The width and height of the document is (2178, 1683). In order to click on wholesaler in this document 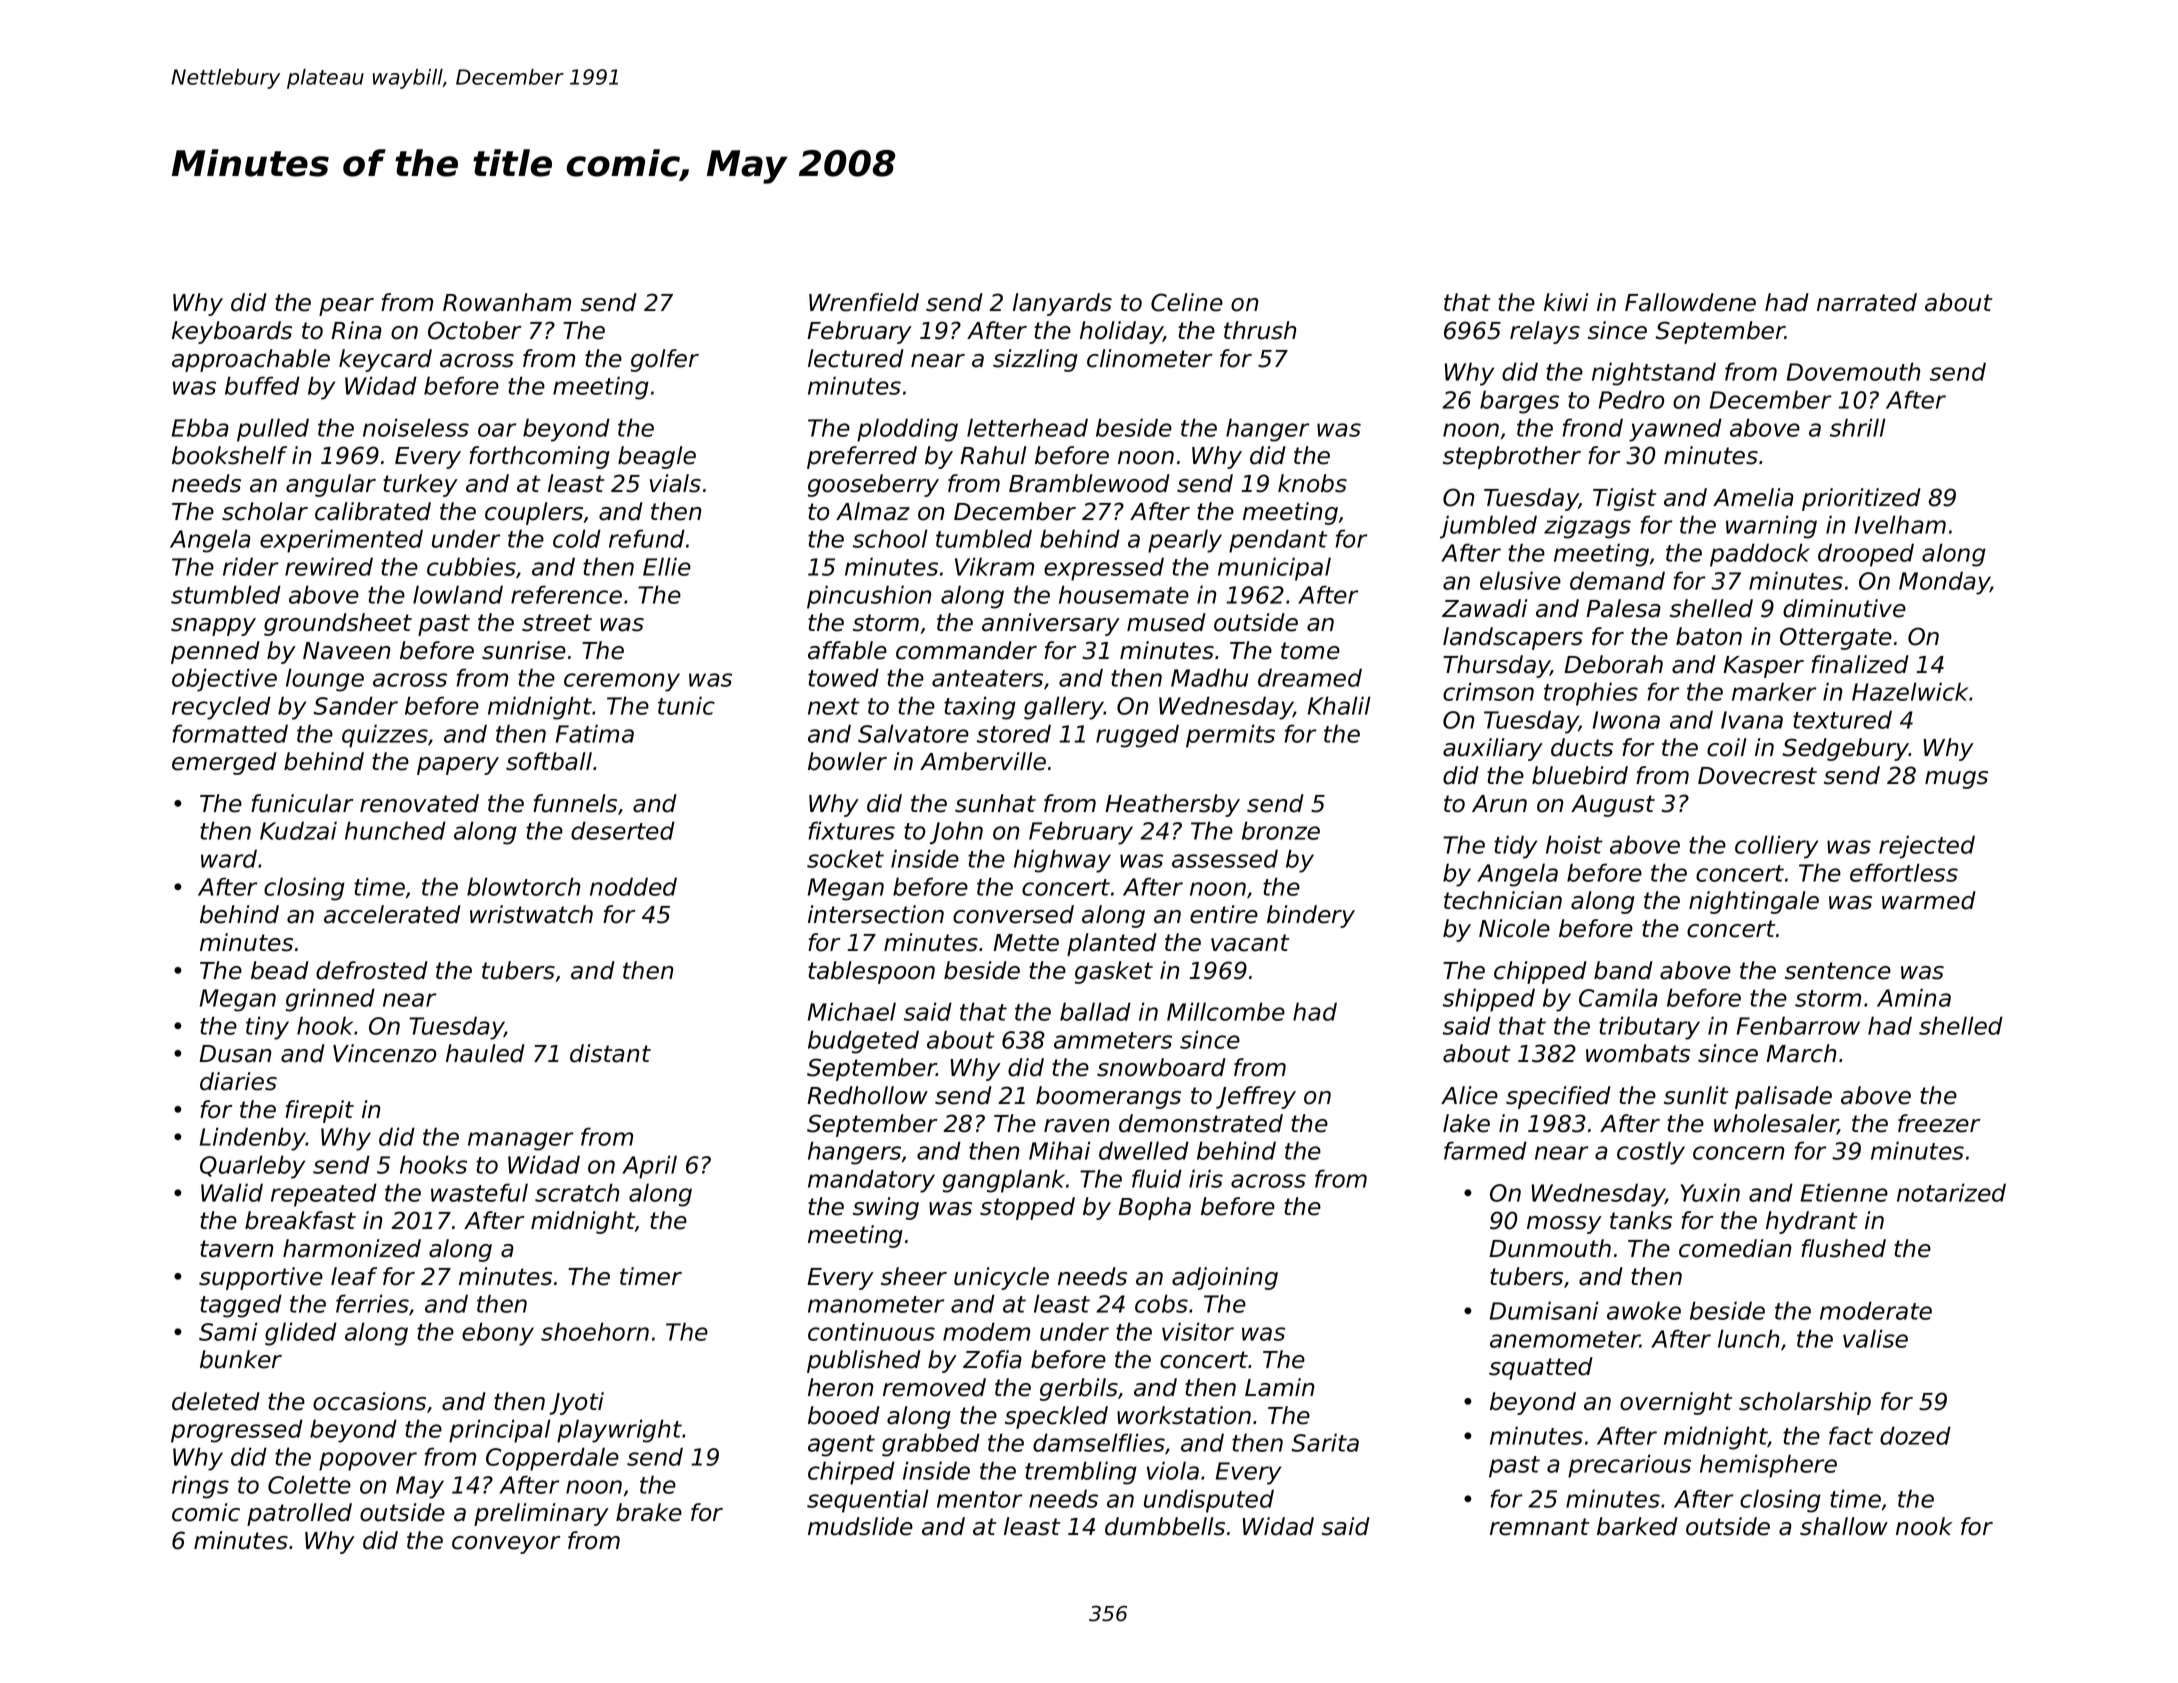, I will do `click(1776, 1124)`.
